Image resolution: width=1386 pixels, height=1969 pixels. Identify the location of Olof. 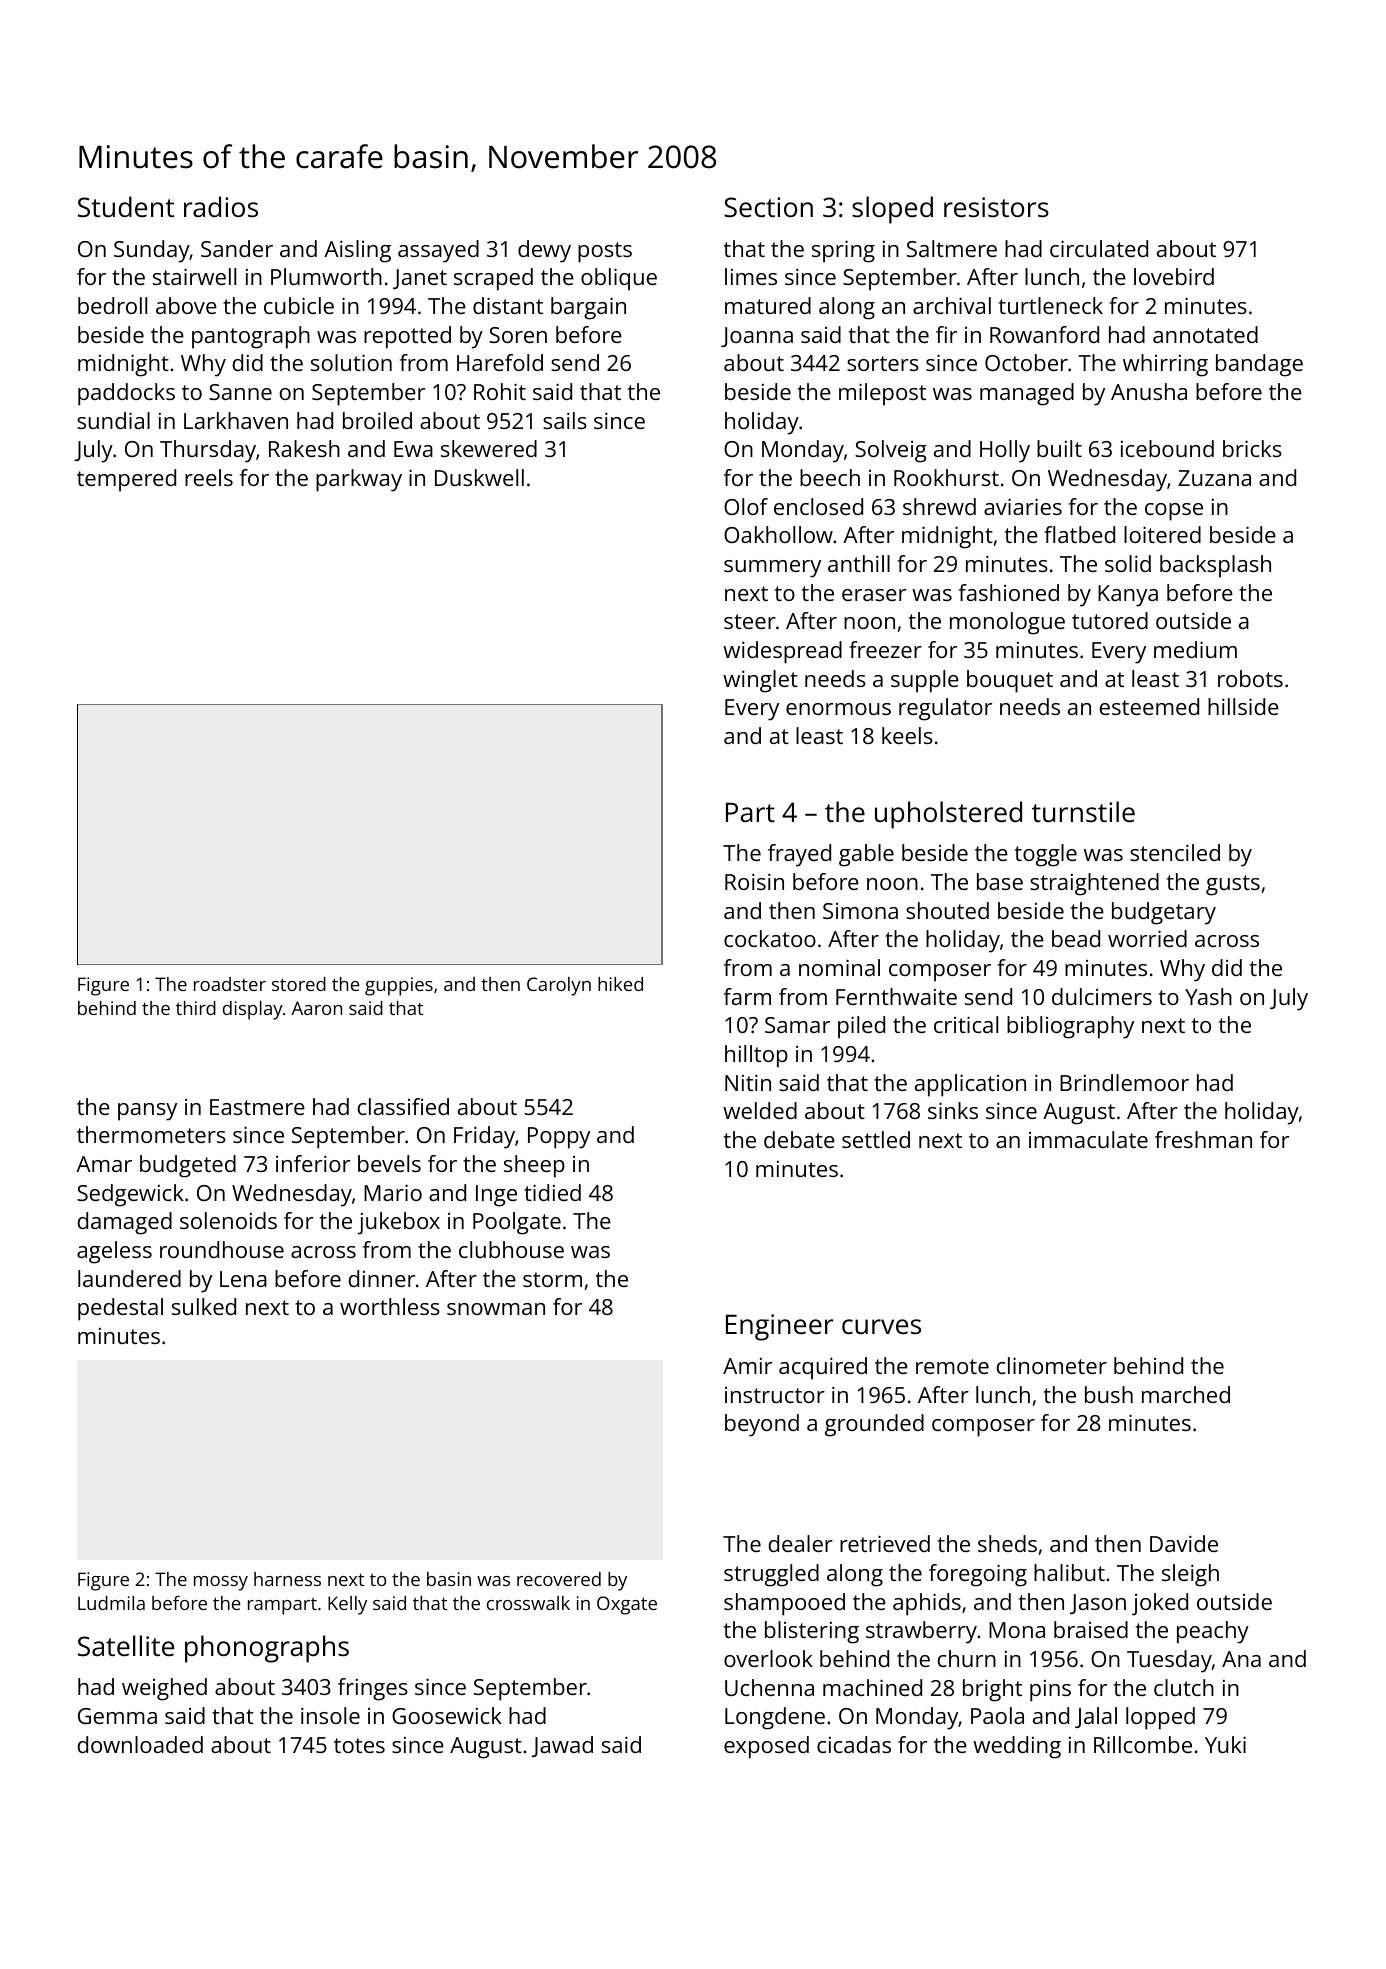
(746, 506).
